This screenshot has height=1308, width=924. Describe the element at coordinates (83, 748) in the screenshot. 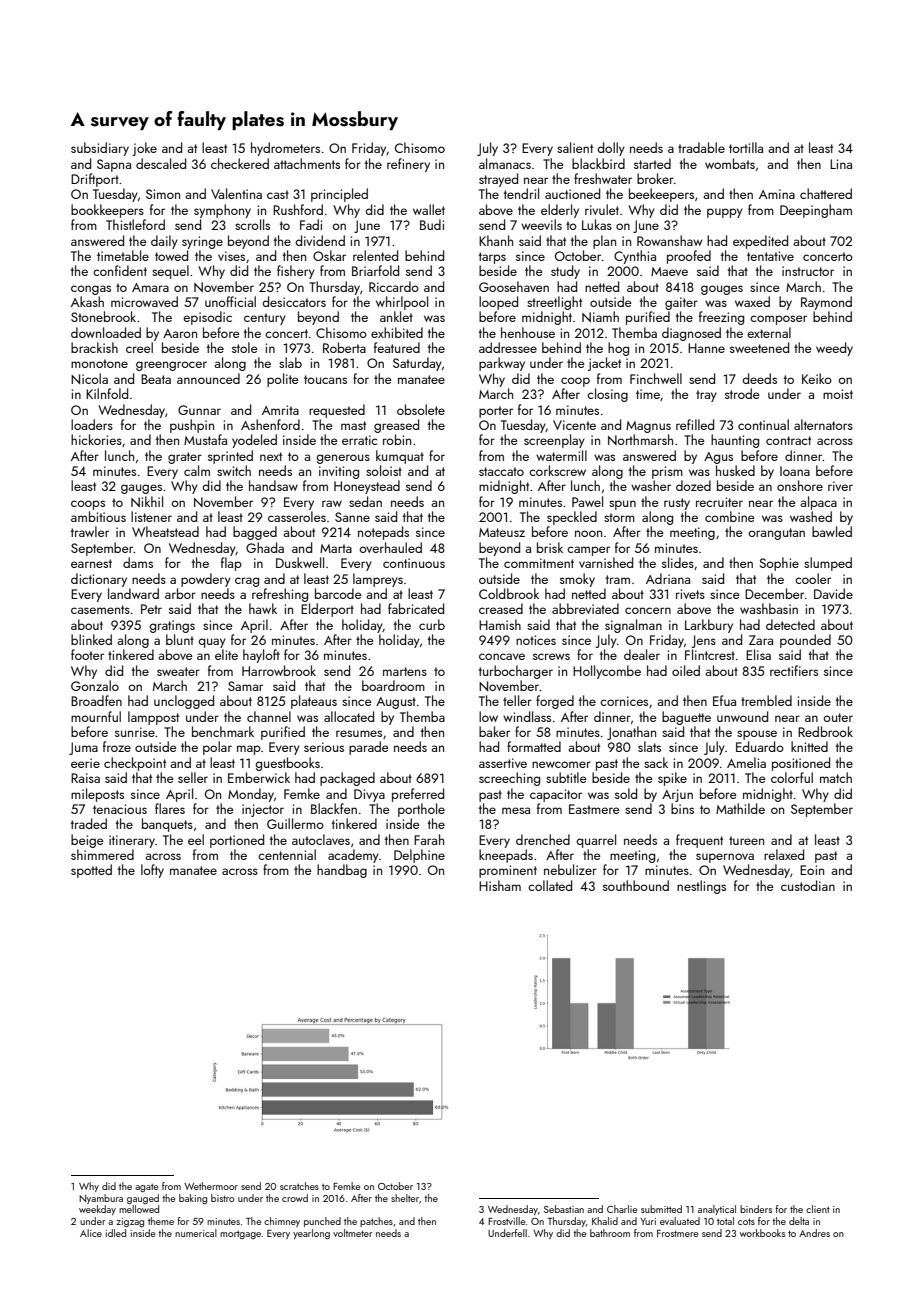

I see `Juma` at that location.
